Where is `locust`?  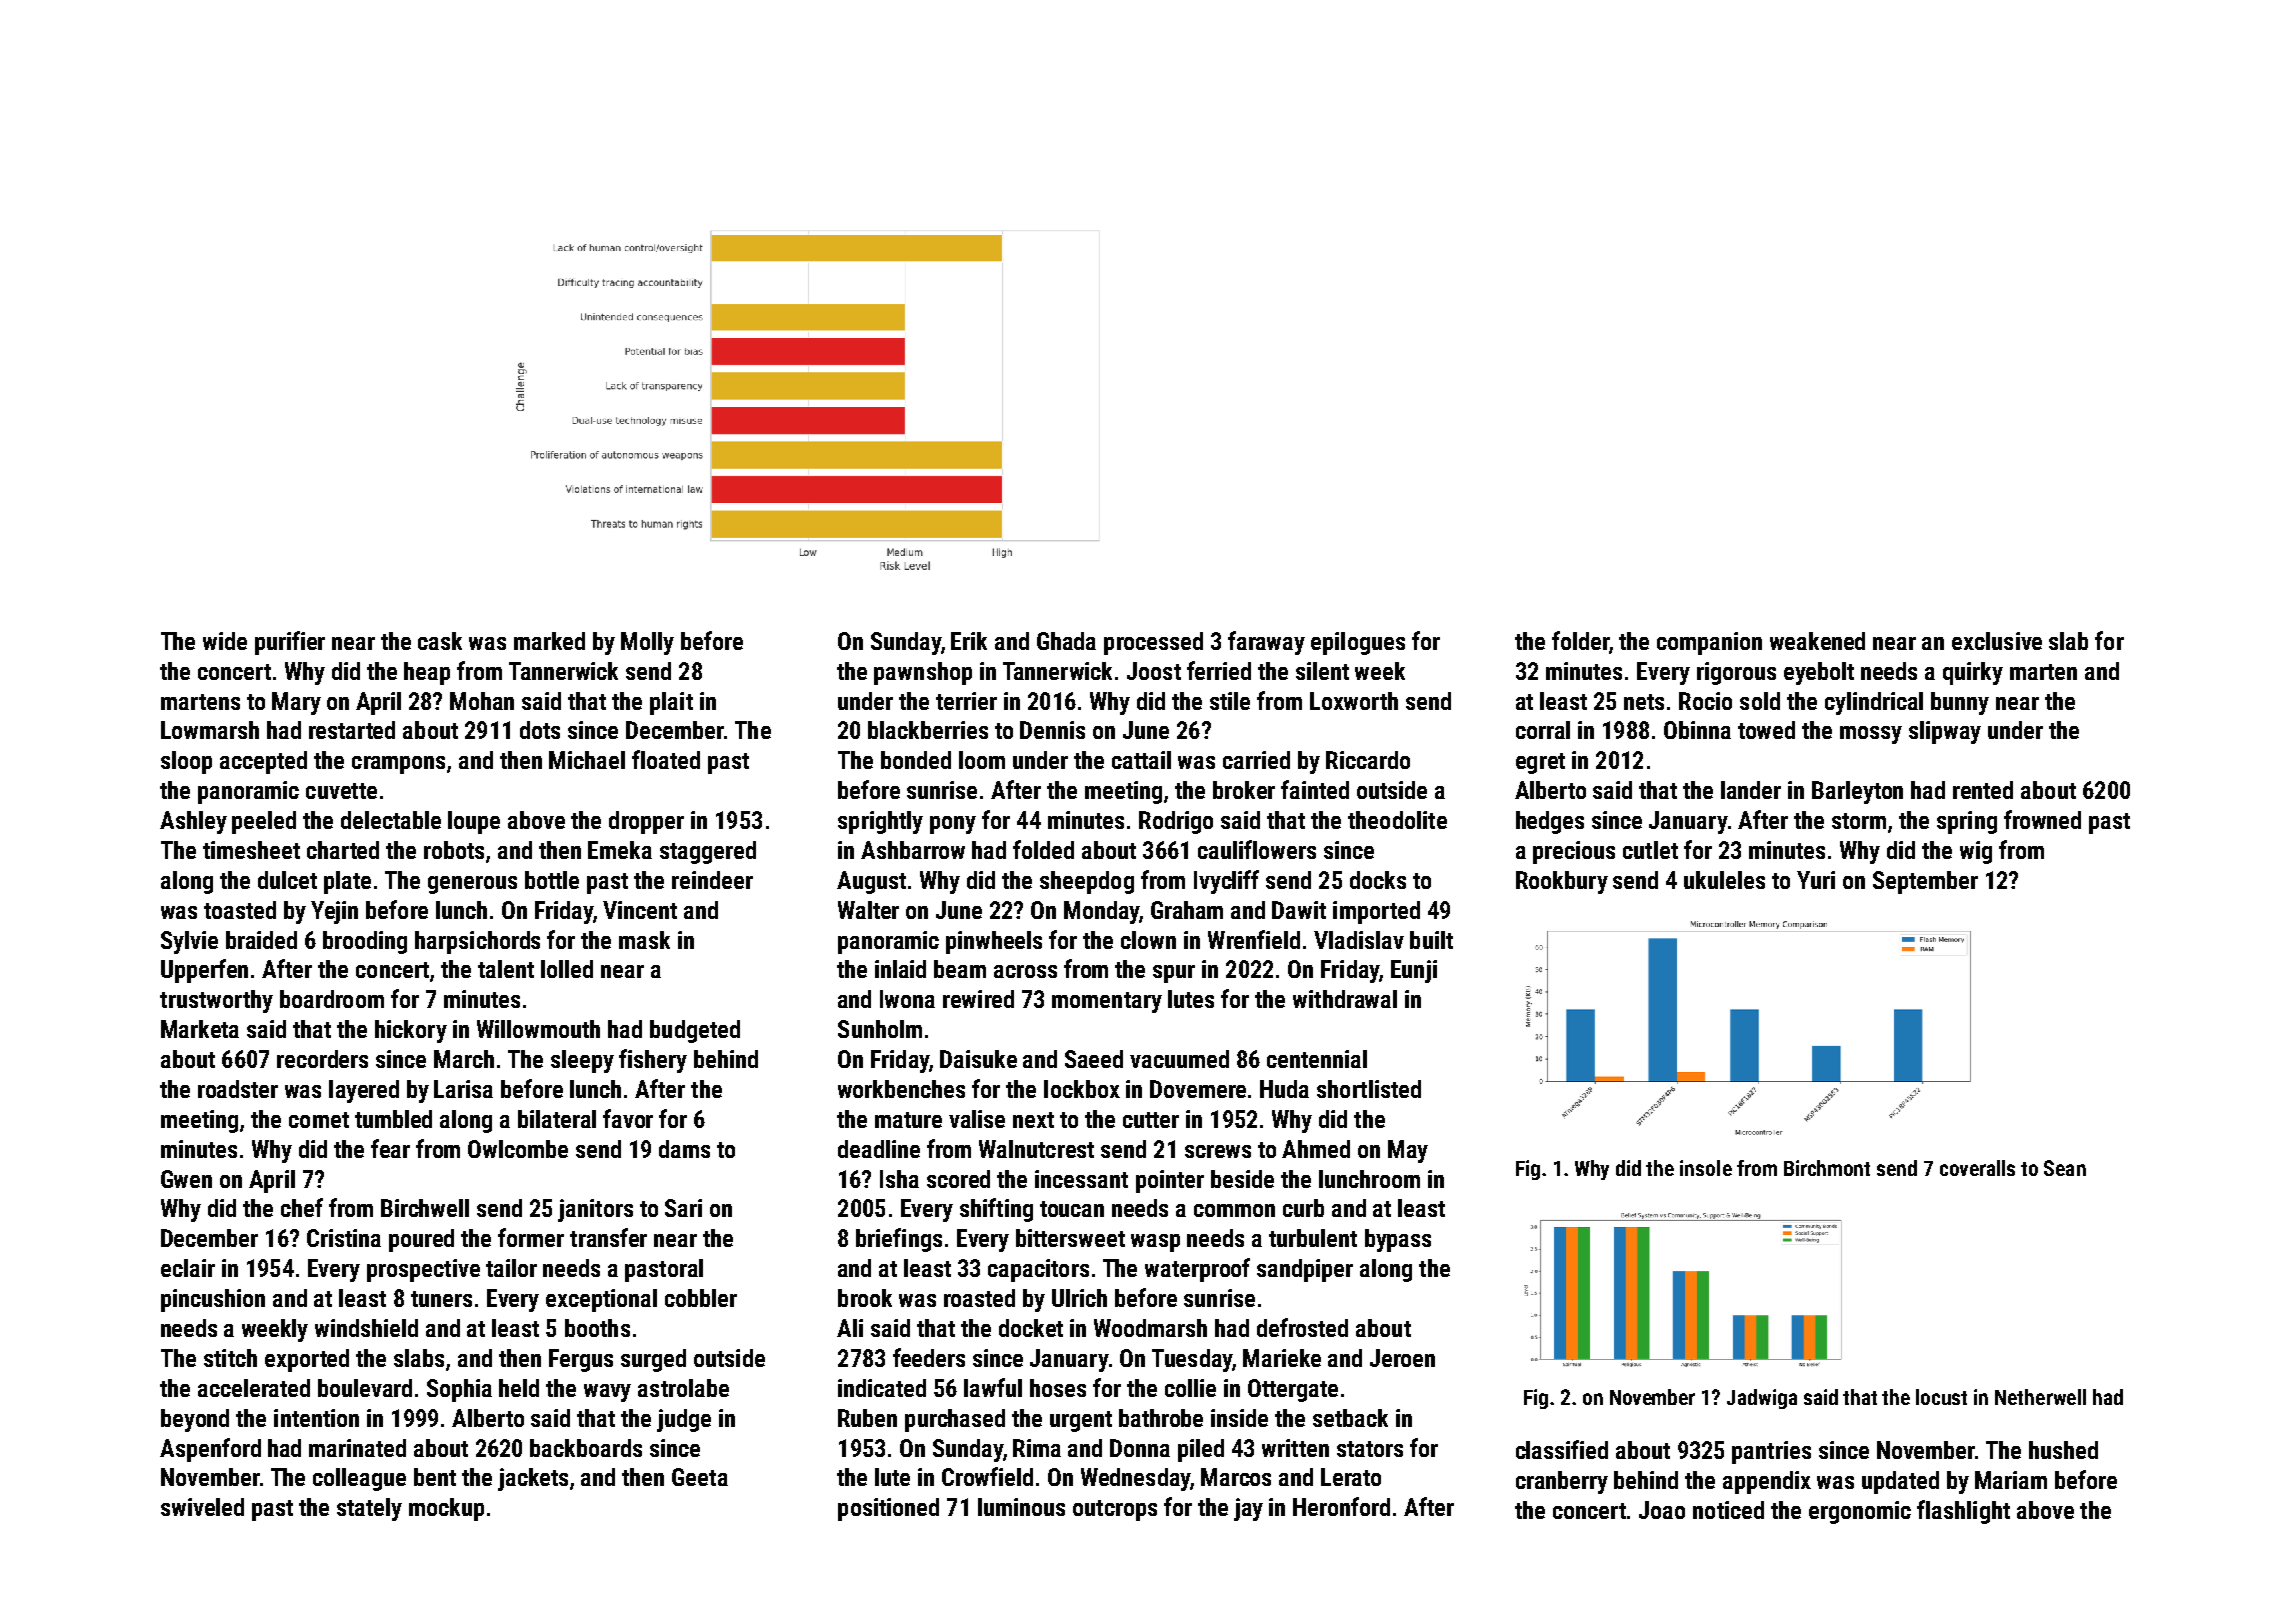 locust is located at coordinates (1941, 1397).
